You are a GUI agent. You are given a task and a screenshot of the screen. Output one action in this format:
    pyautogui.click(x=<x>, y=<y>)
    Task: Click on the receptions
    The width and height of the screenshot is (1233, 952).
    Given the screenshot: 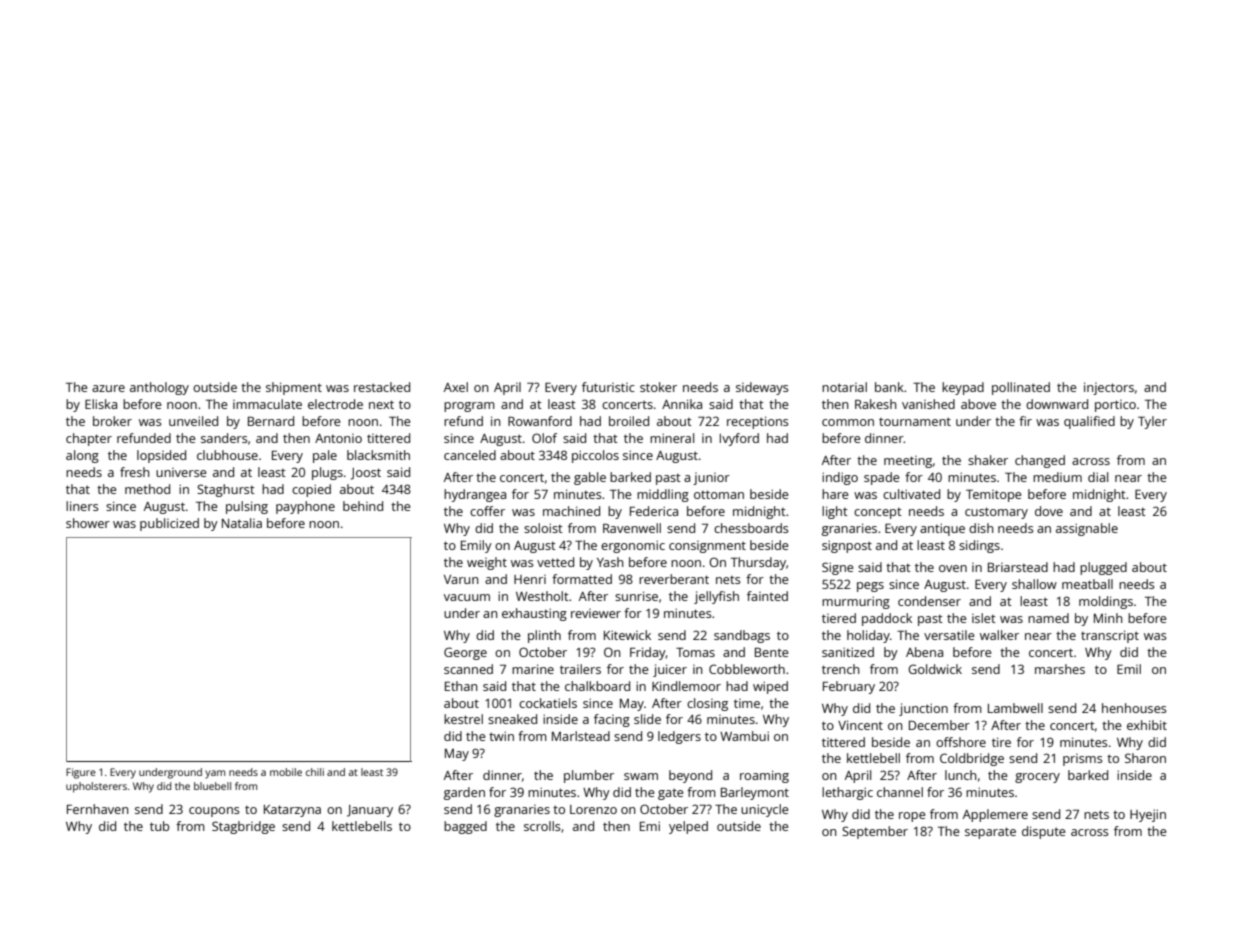 What is the action you would take?
    pyautogui.click(x=757, y=422)
